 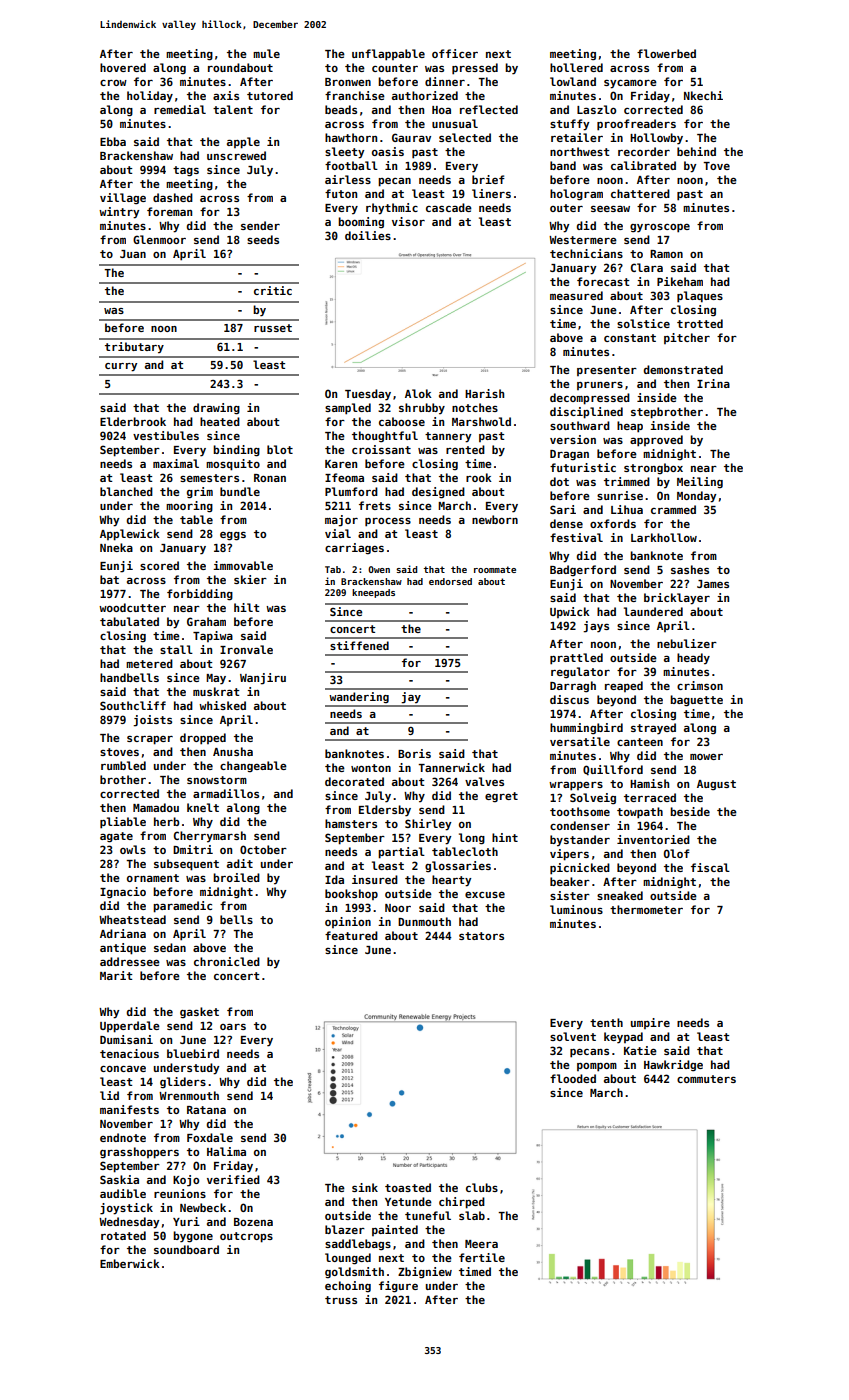 What do you see at coordinates (375, 505) in the image?
I see `frets` at bounding box center [375, 505].
